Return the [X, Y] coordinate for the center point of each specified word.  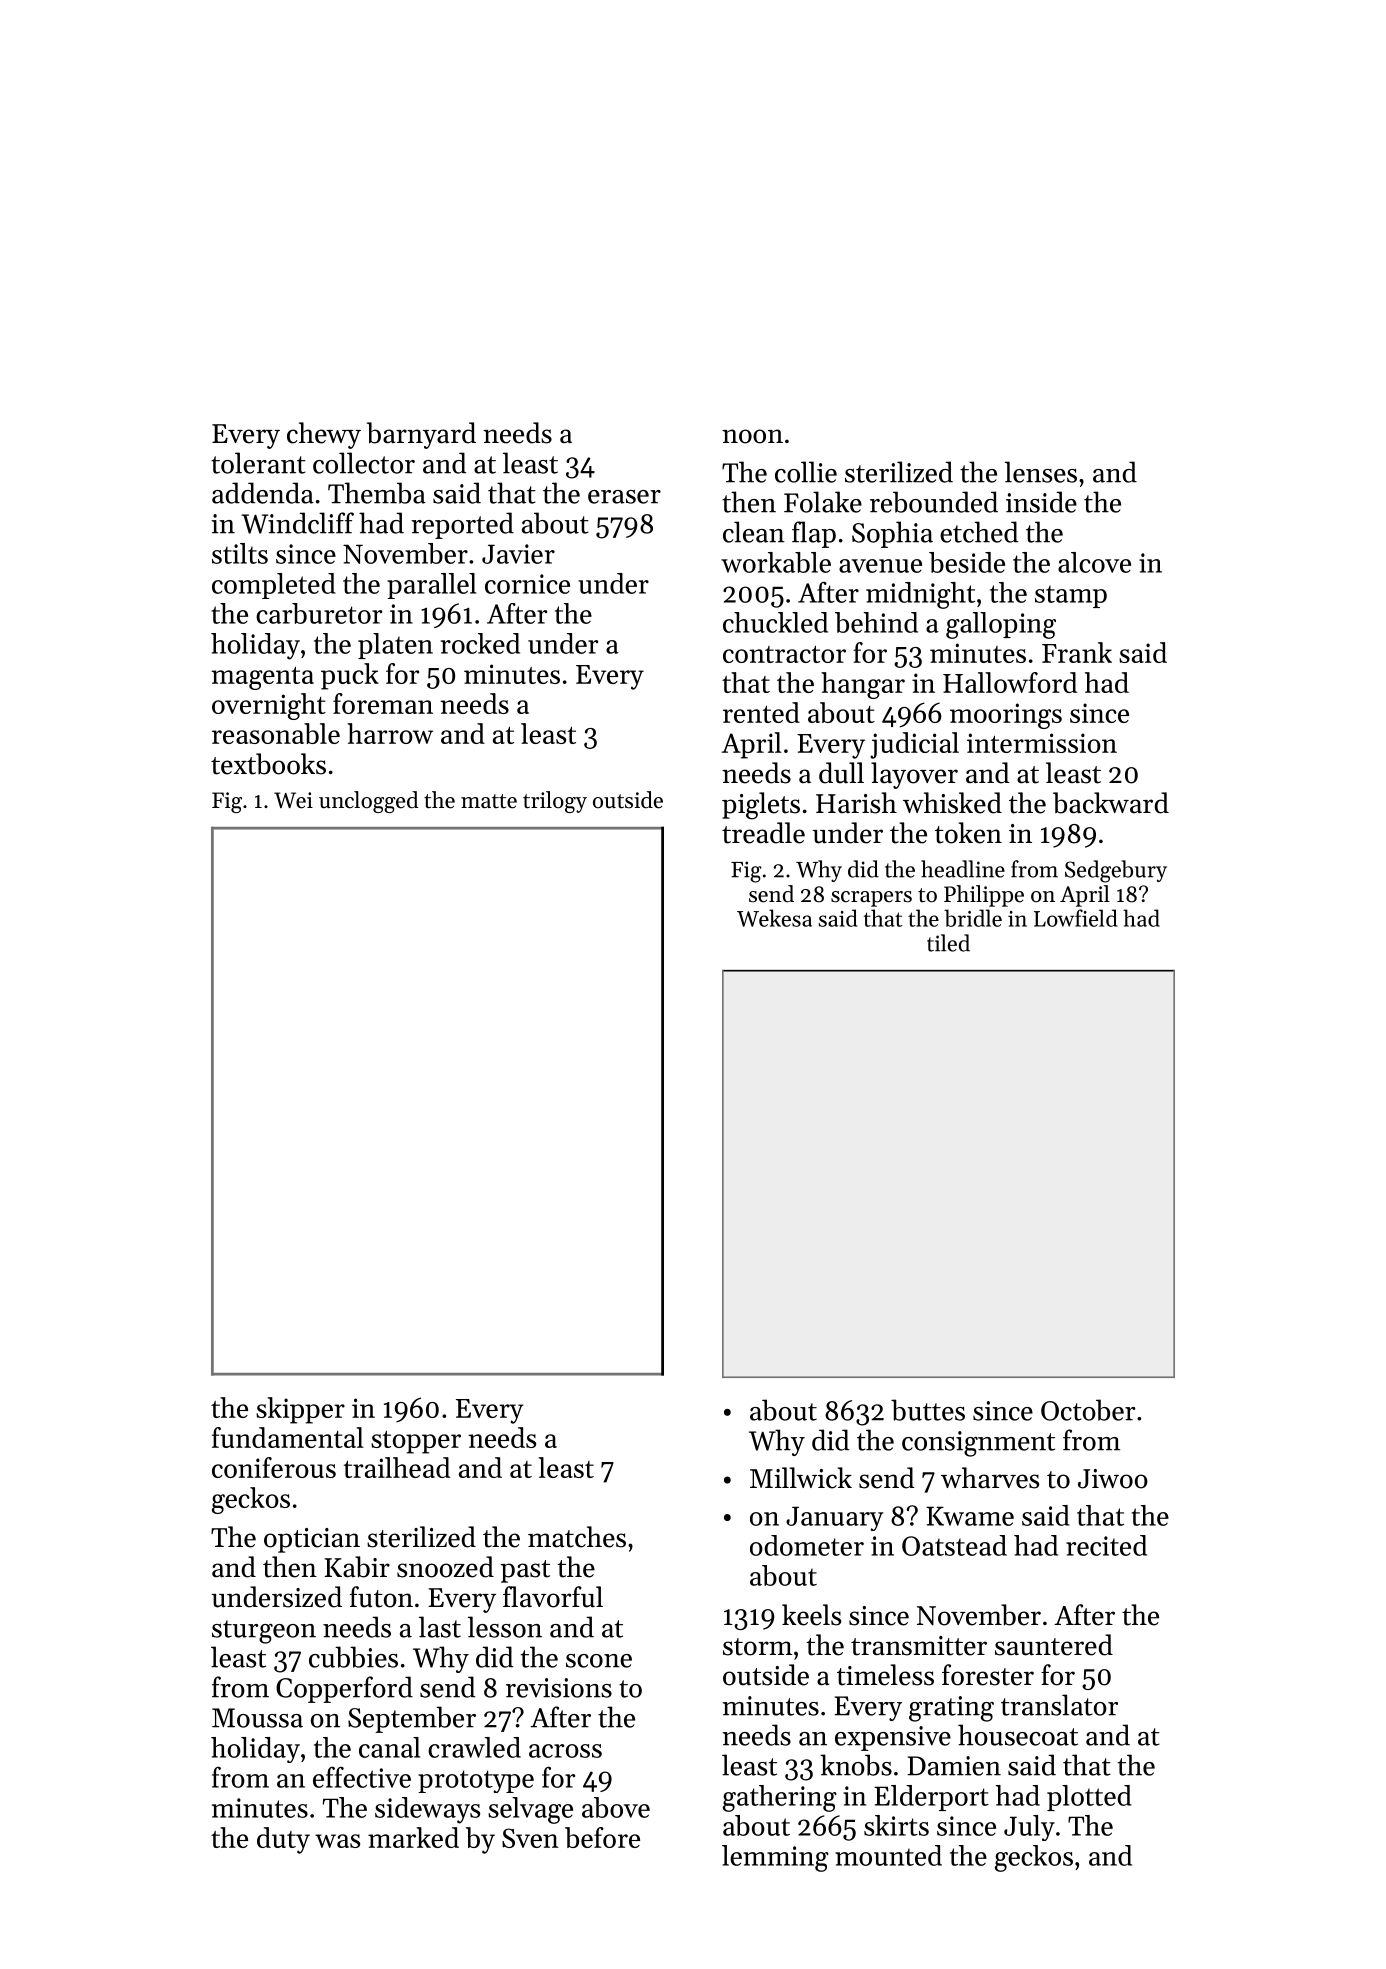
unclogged [368, 802]
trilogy [555, 802]
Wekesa [774, 918]
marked [413, 1837]
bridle [973, 918]
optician [312, 1540]
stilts [240, 553]
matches [577, 1537]
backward [1111, 803]
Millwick [801, 1478]
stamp [1071, 596]
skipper [300, 1410]
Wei [293, 800]
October [1088, 1410]
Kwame [970, 1516]
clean [754, 532]
